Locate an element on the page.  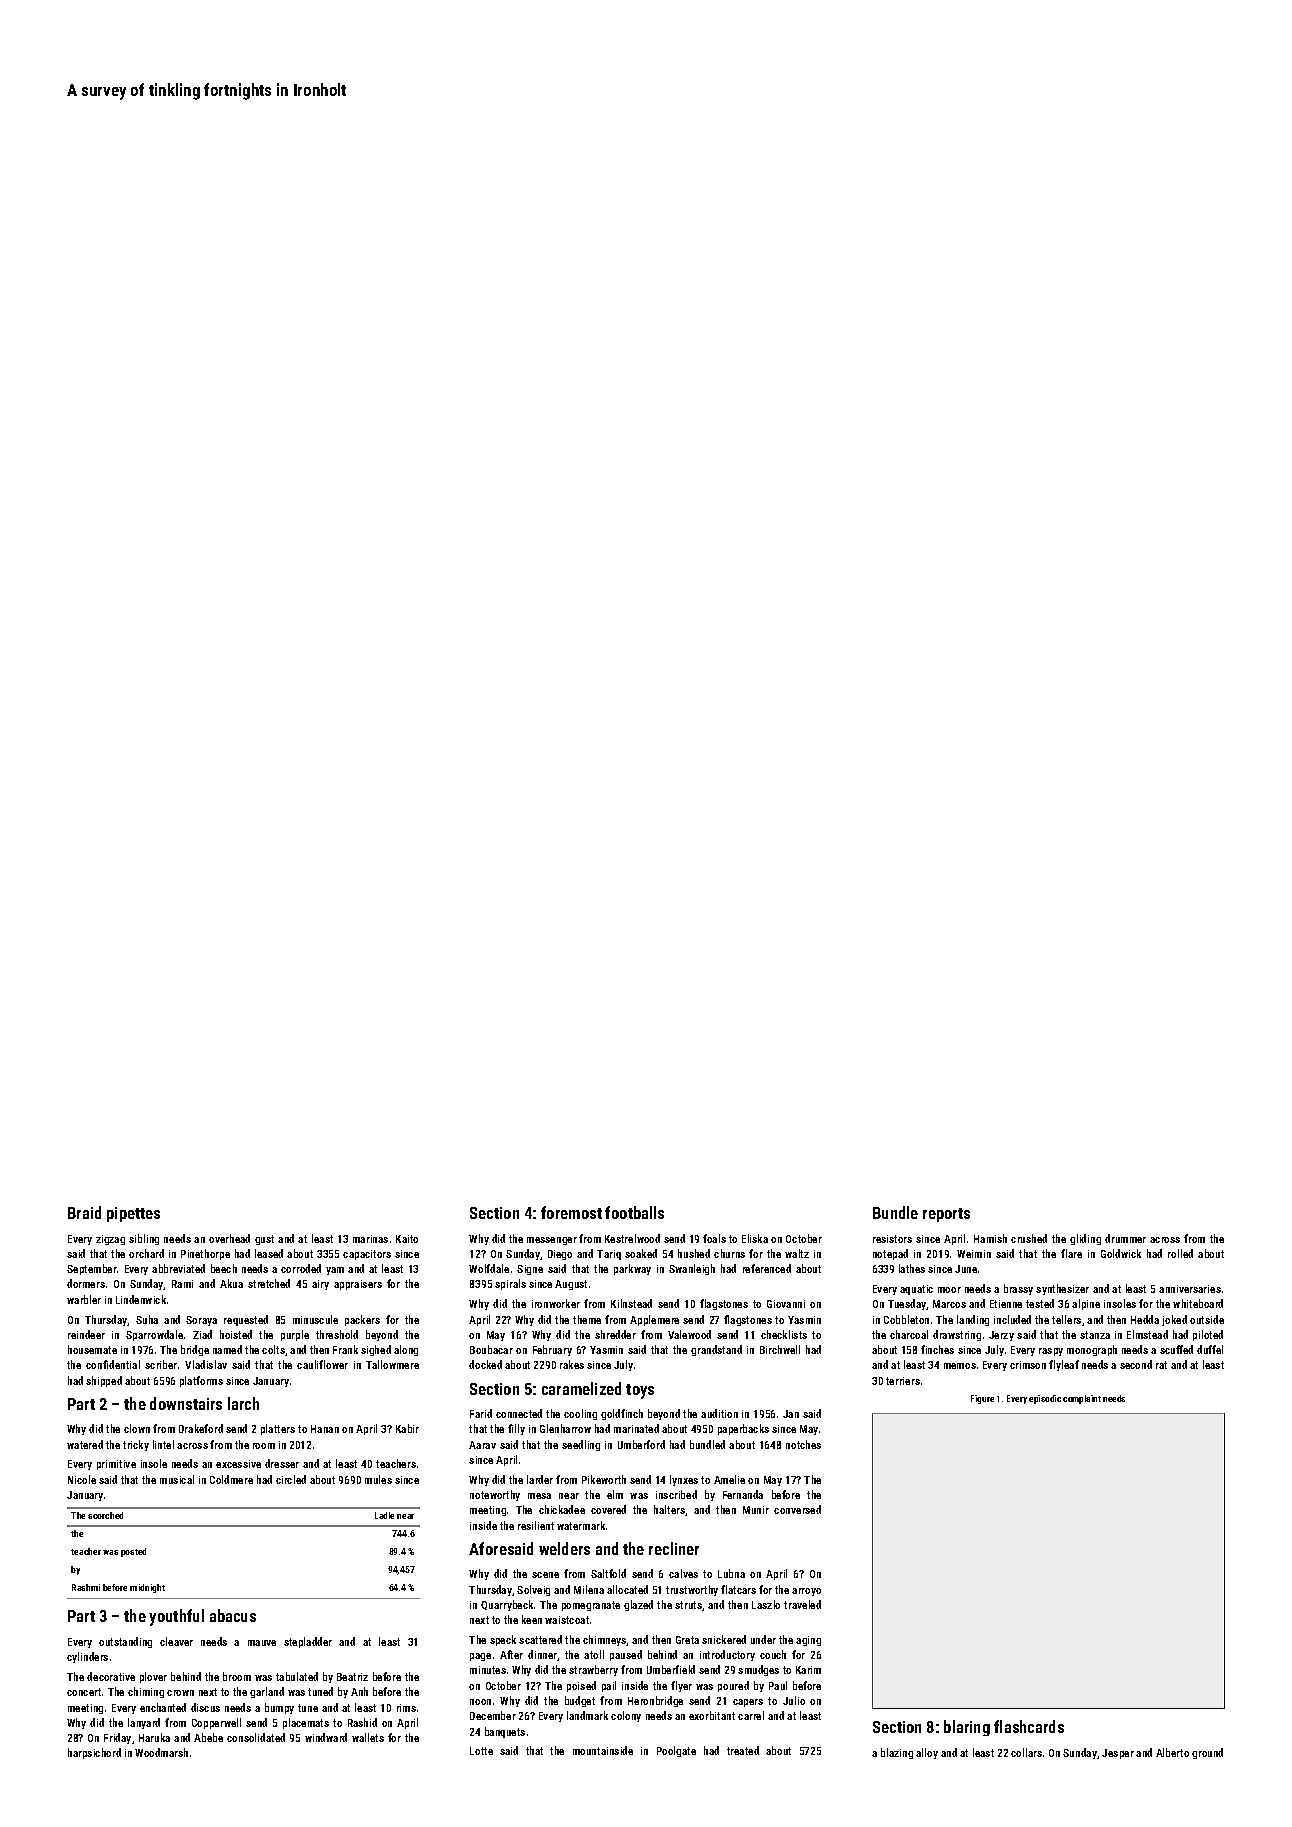
zigzag is located at coordinates (110, 1240).
